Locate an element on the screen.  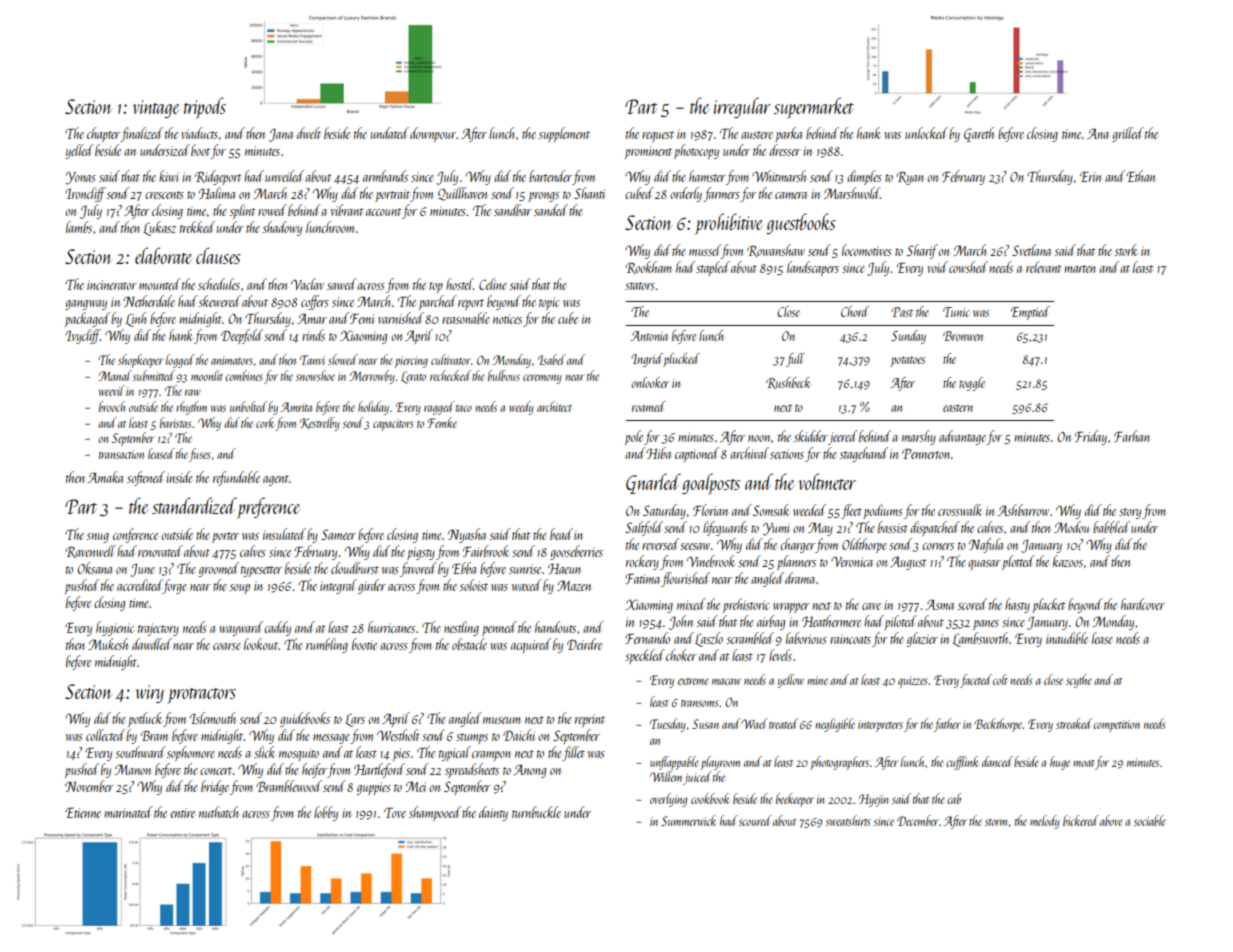
quasar is located at coordinates (984, 565).
